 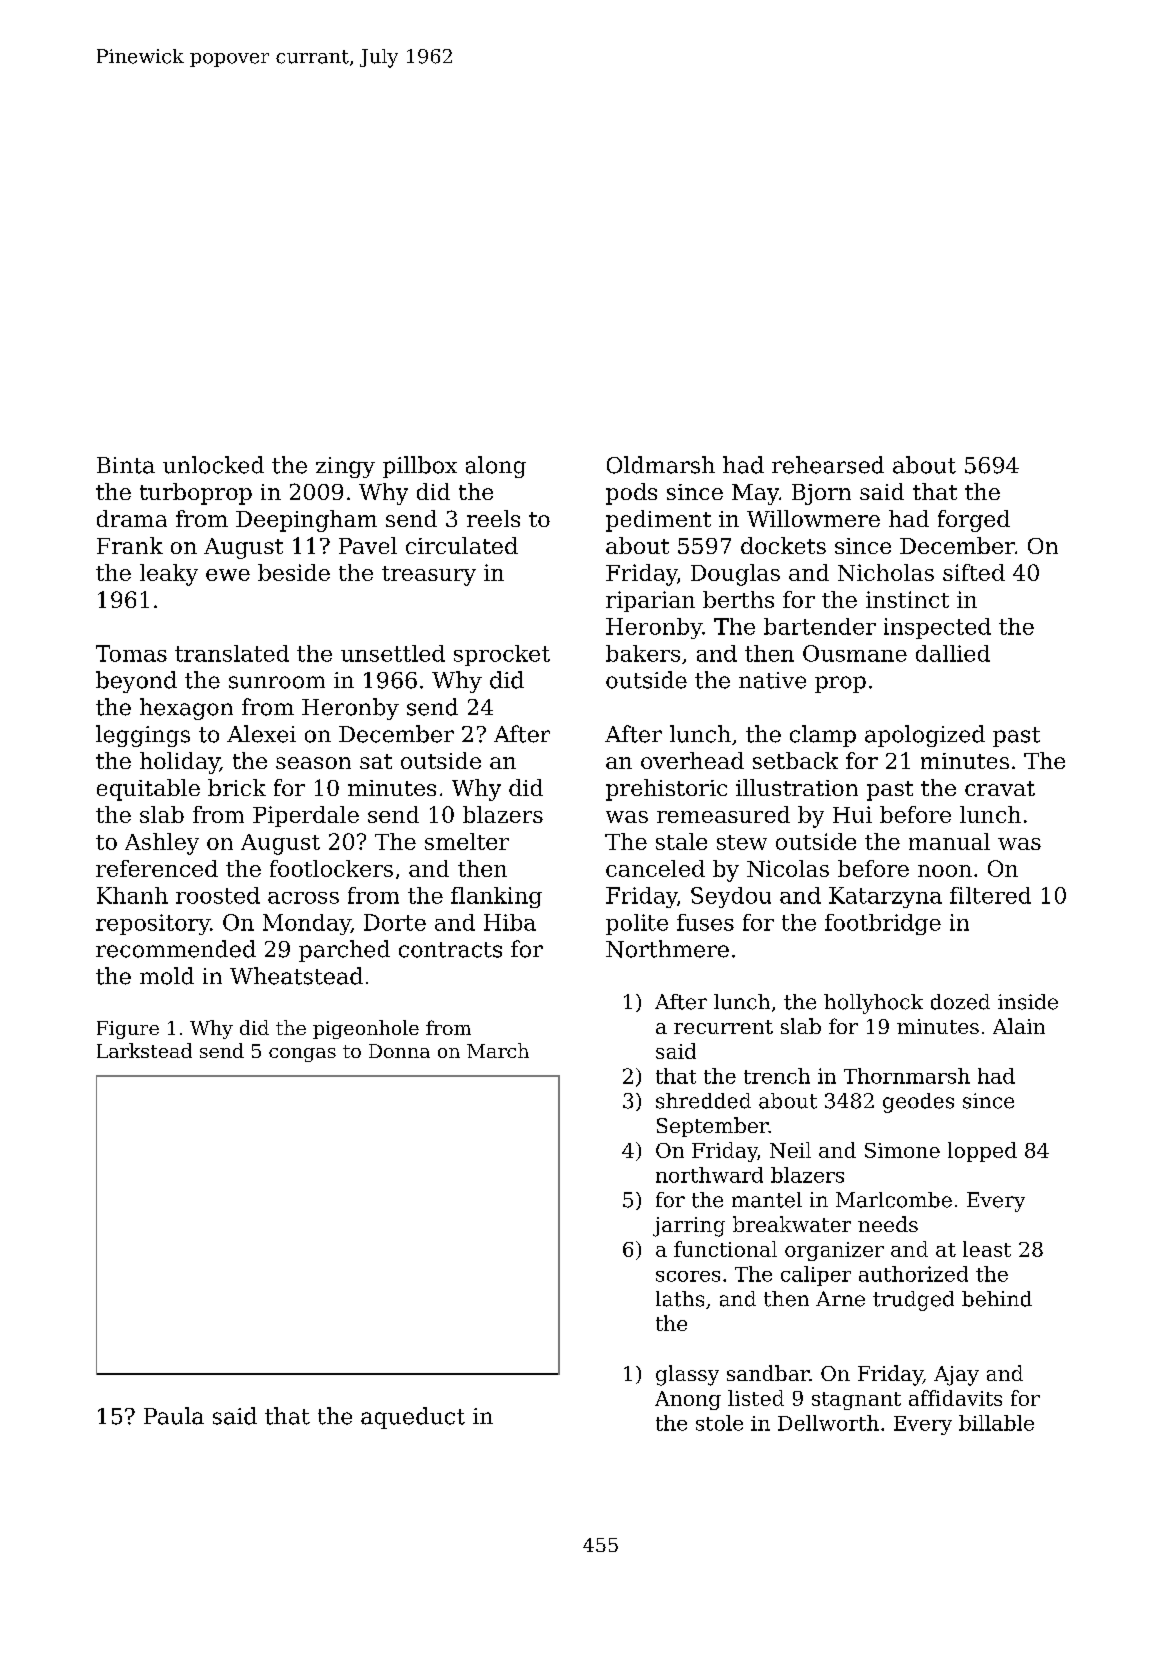 What do you see at coordinates (144, 1050) in the page?
I see `Larkstead` at bounding box center [144, 1050].
